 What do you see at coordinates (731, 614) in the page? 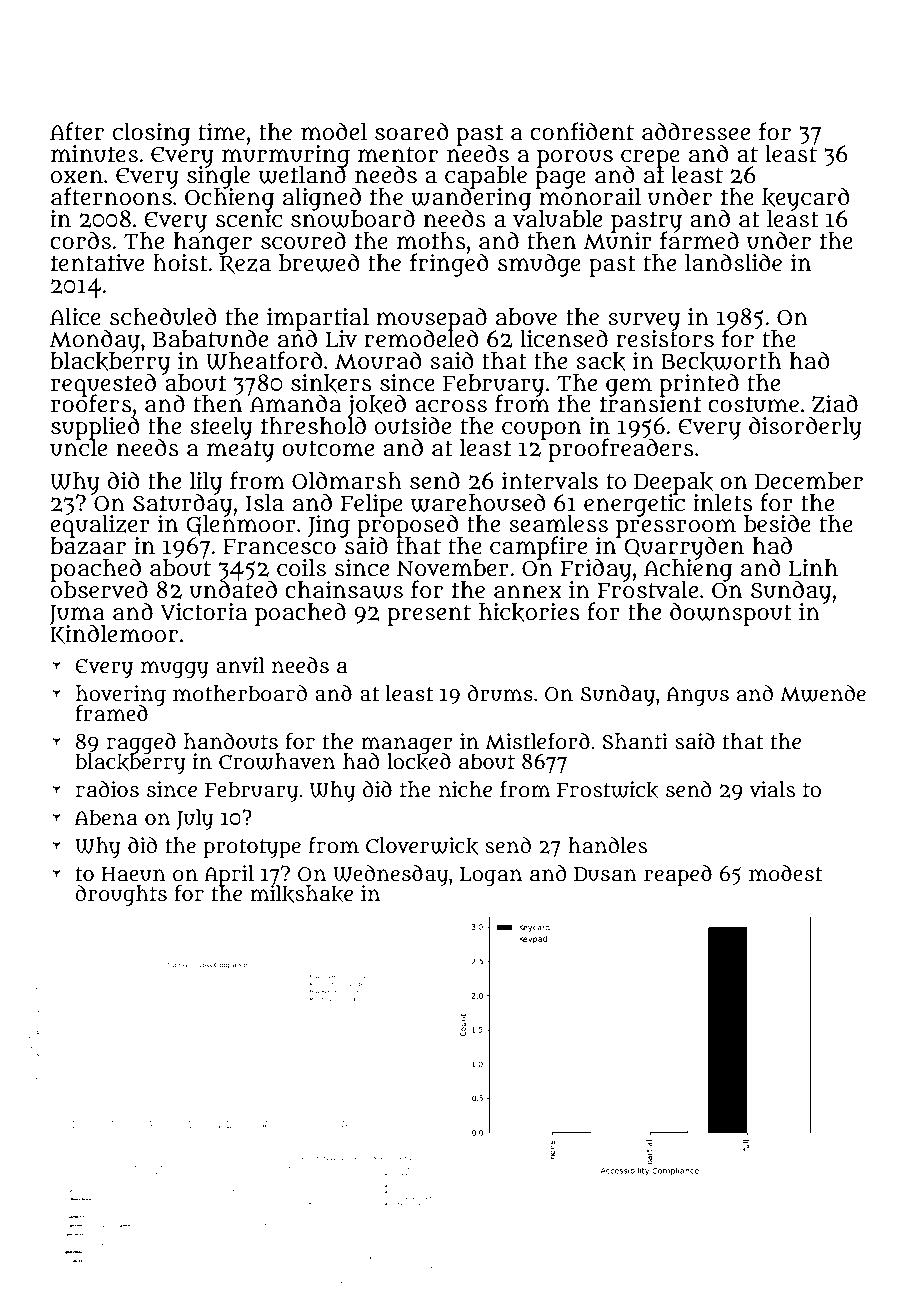
I see `downspout` at bounding box center [731, 614].
